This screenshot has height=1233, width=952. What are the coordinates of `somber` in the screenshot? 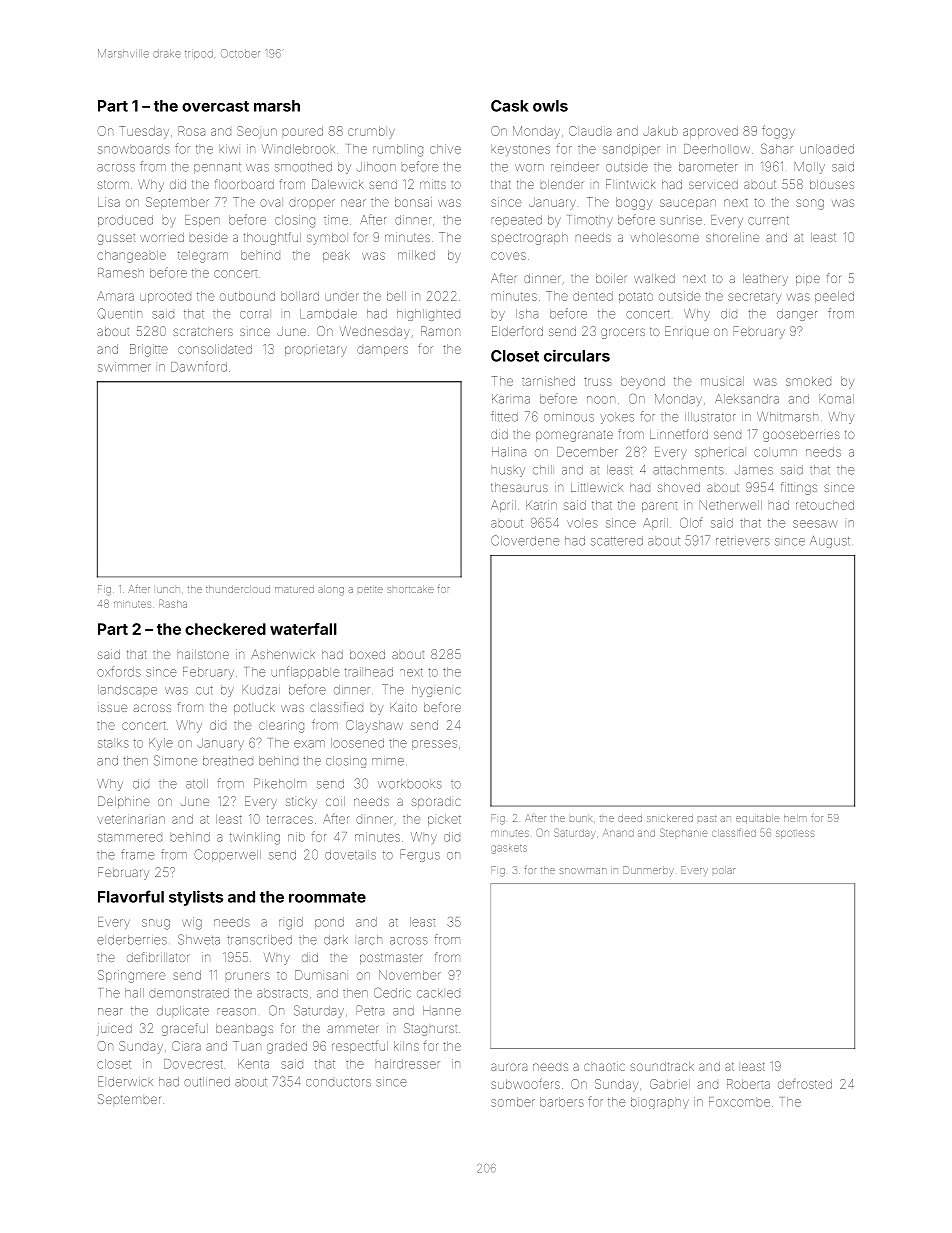 It's located at (513, 1102).
